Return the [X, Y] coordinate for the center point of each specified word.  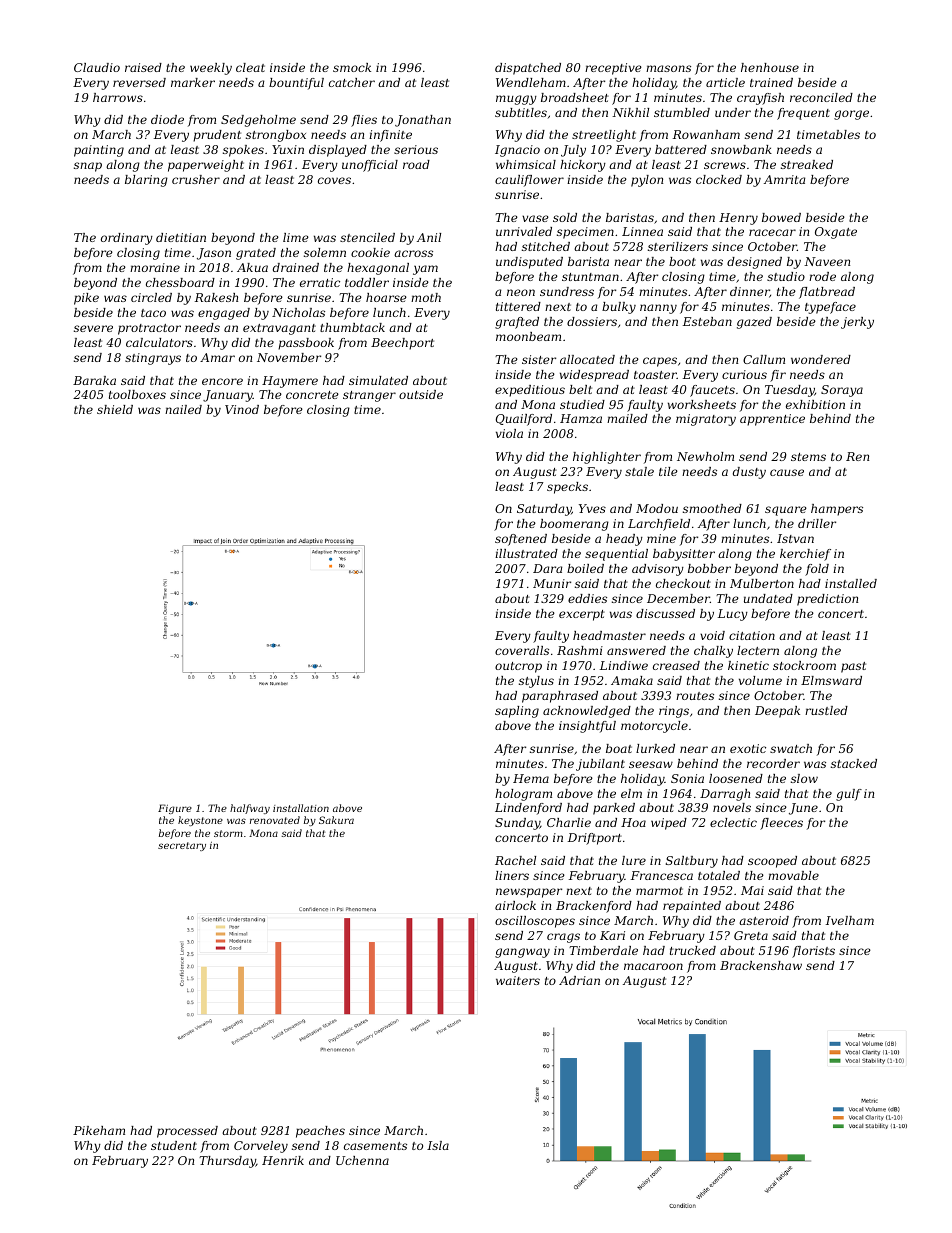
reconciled [821, 97]
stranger [369, 396]
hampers [837, 510]
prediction [827, 600]
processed [187, 1132]
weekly [211, 69]
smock [352, 67]
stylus [536, 682]
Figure [175, 809]
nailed [183, 409]
